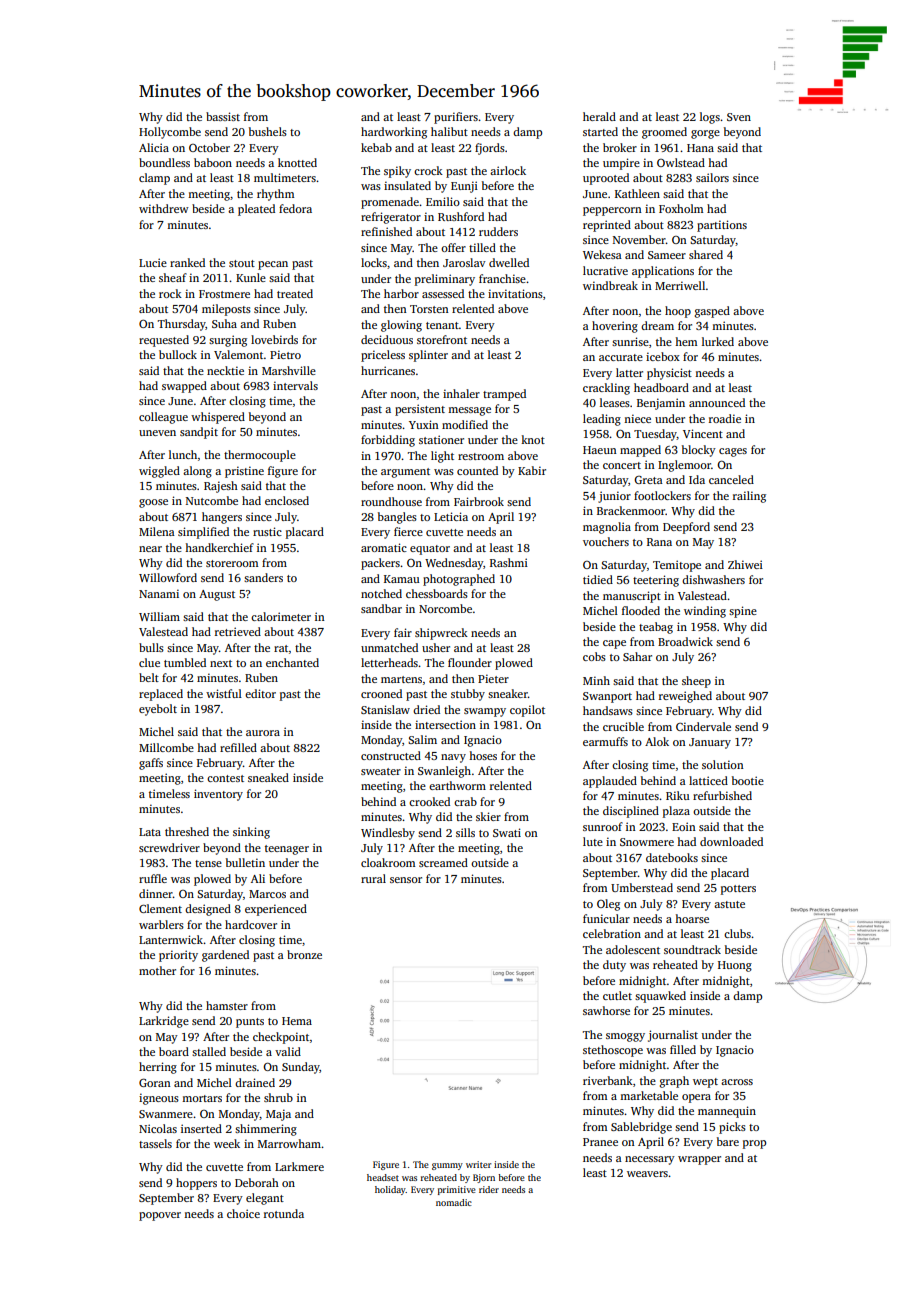 The image size is (908, 1316). Describe the element at coordinates (722, 795) in the document. I see `refurbished` at that location.
